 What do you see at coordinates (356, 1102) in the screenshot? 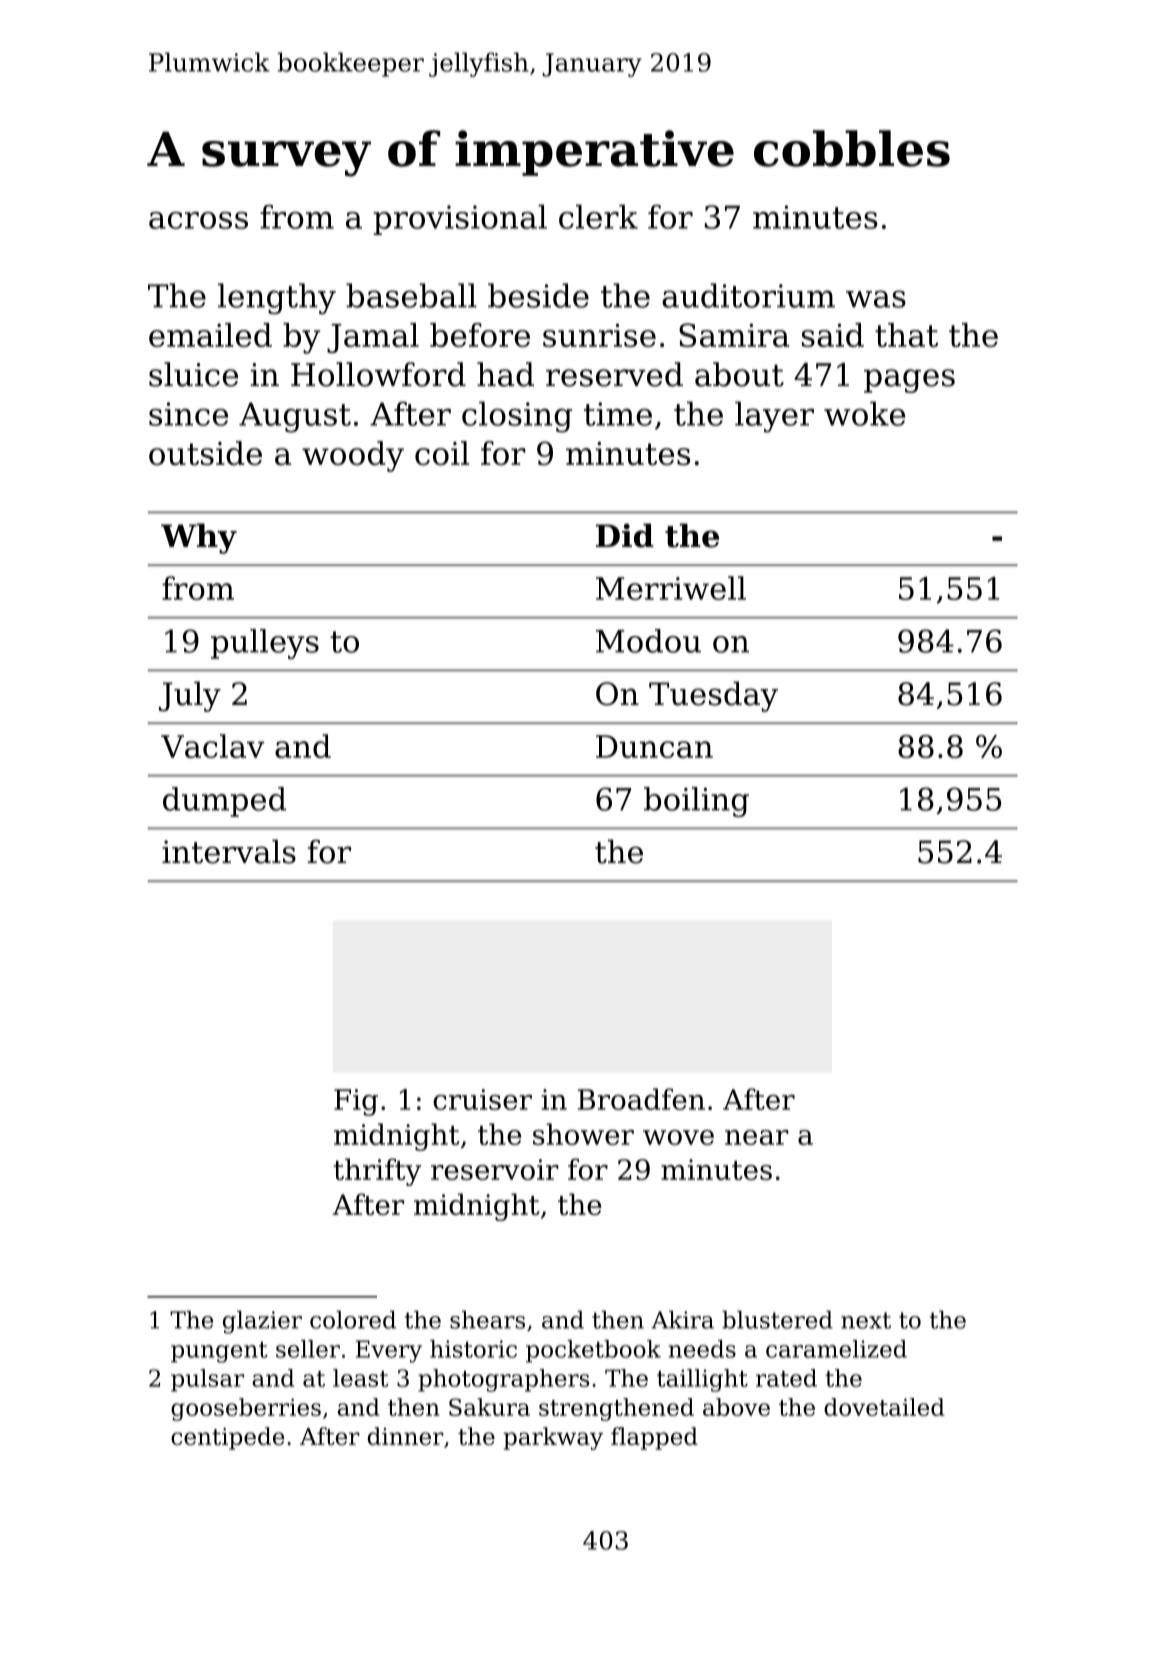
I see `Fig` at bounding box center [356, 1102].
